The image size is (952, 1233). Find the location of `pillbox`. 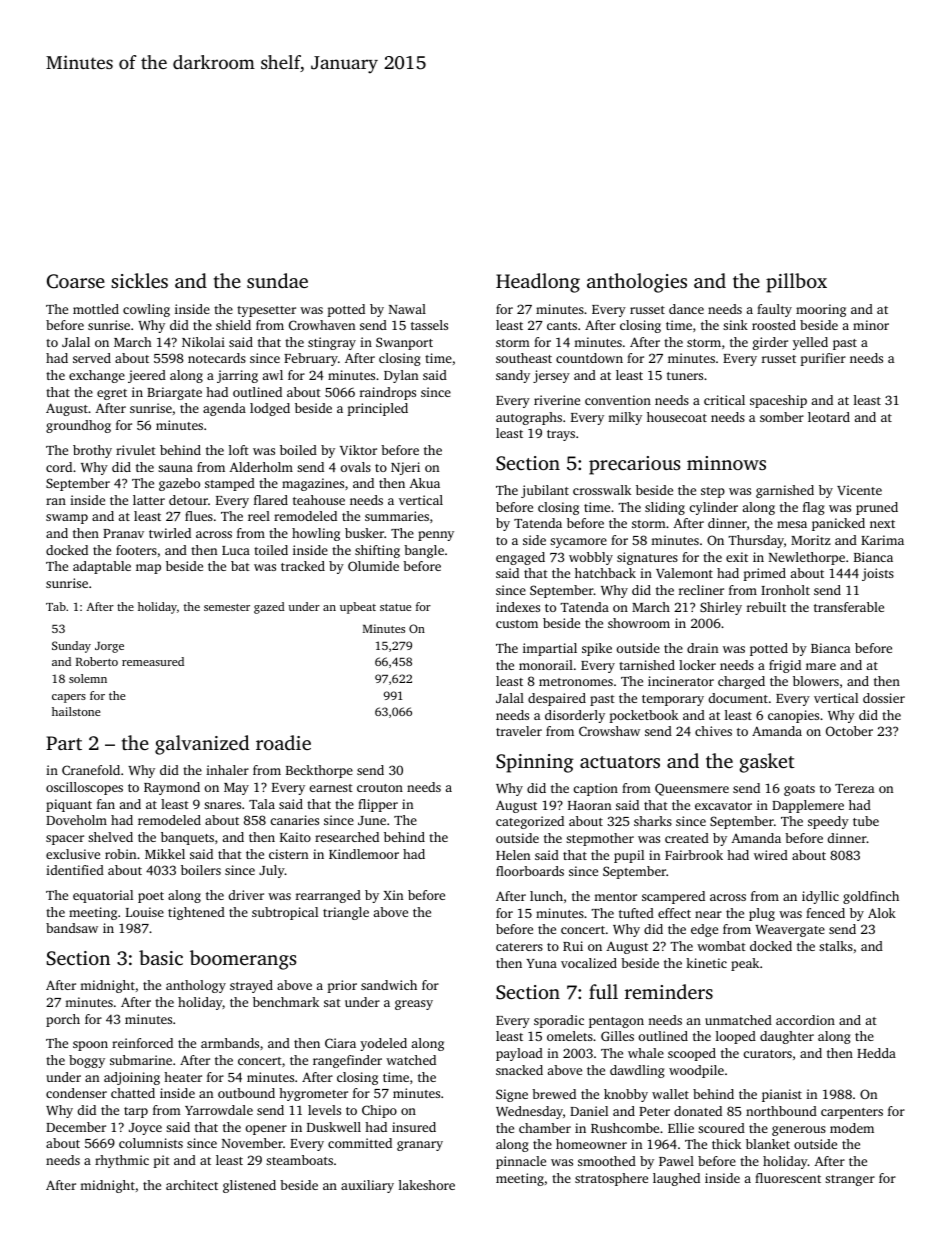

pillbox is located at coordinates (796, 283).
